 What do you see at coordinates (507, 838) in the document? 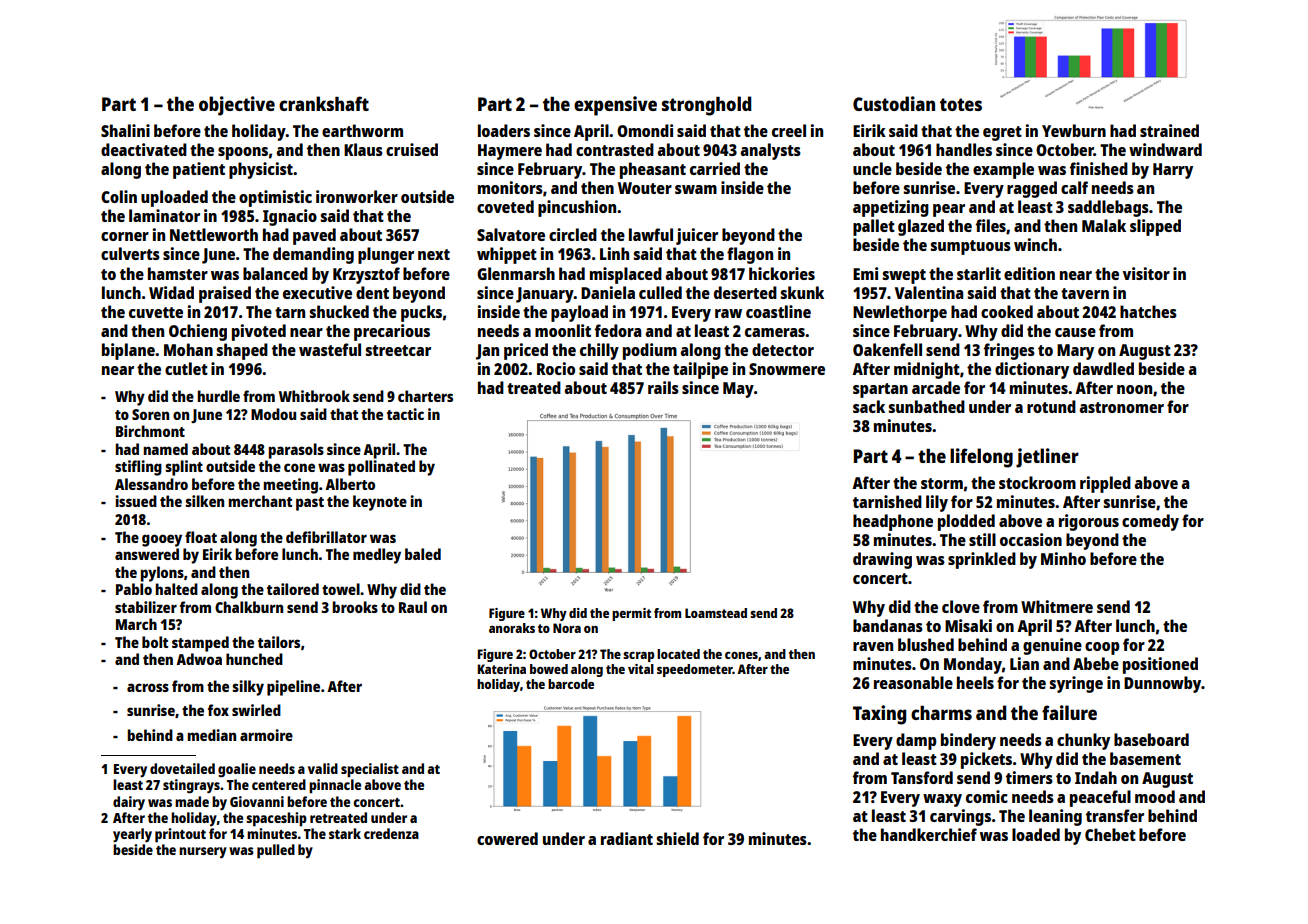
I see `cowered` at bounding box center [507, 838].
